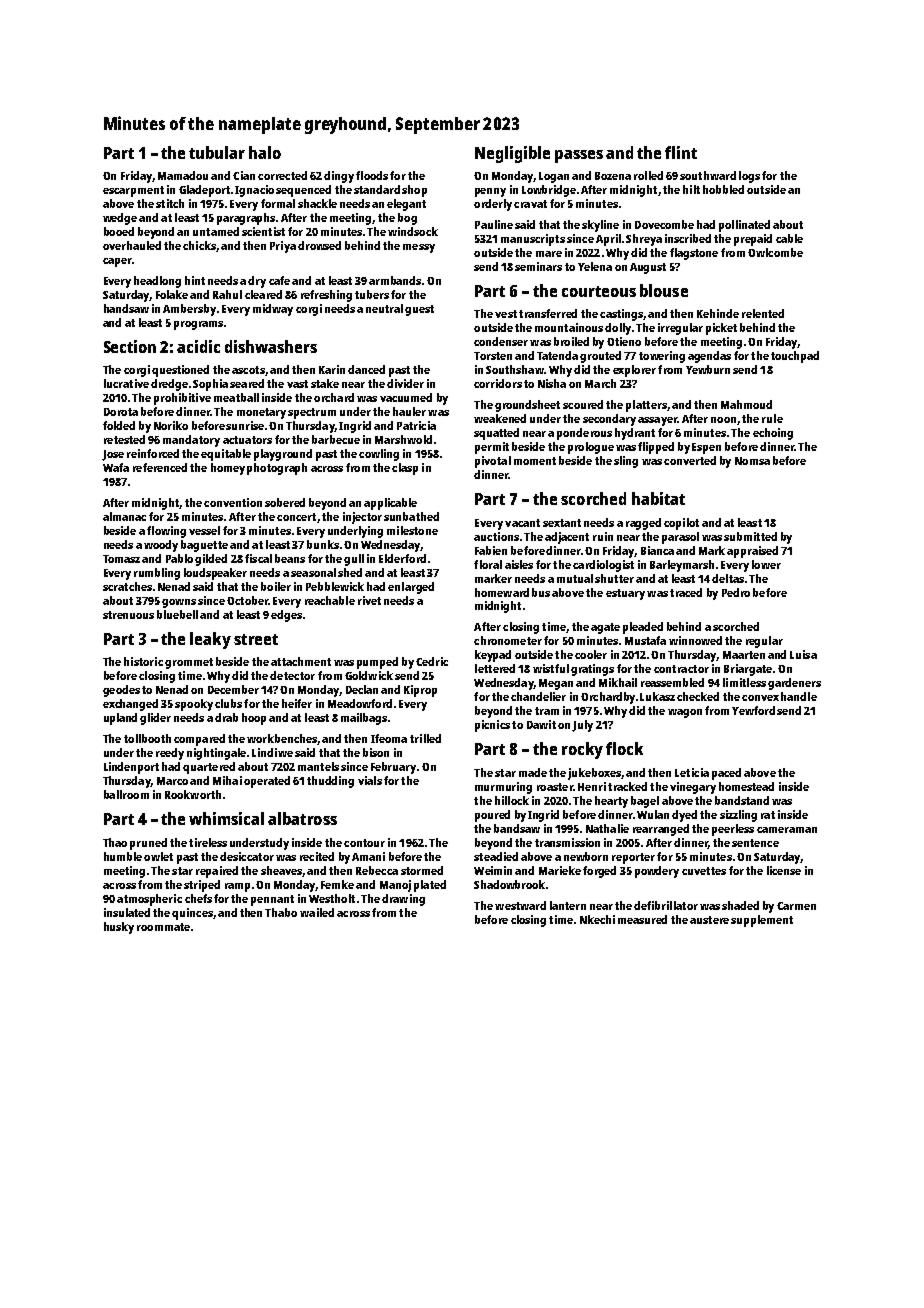 The width and height of the page is (924, 1308). Describe the element at coordinates (549, 254) in the page. I see `mare` at that location.
